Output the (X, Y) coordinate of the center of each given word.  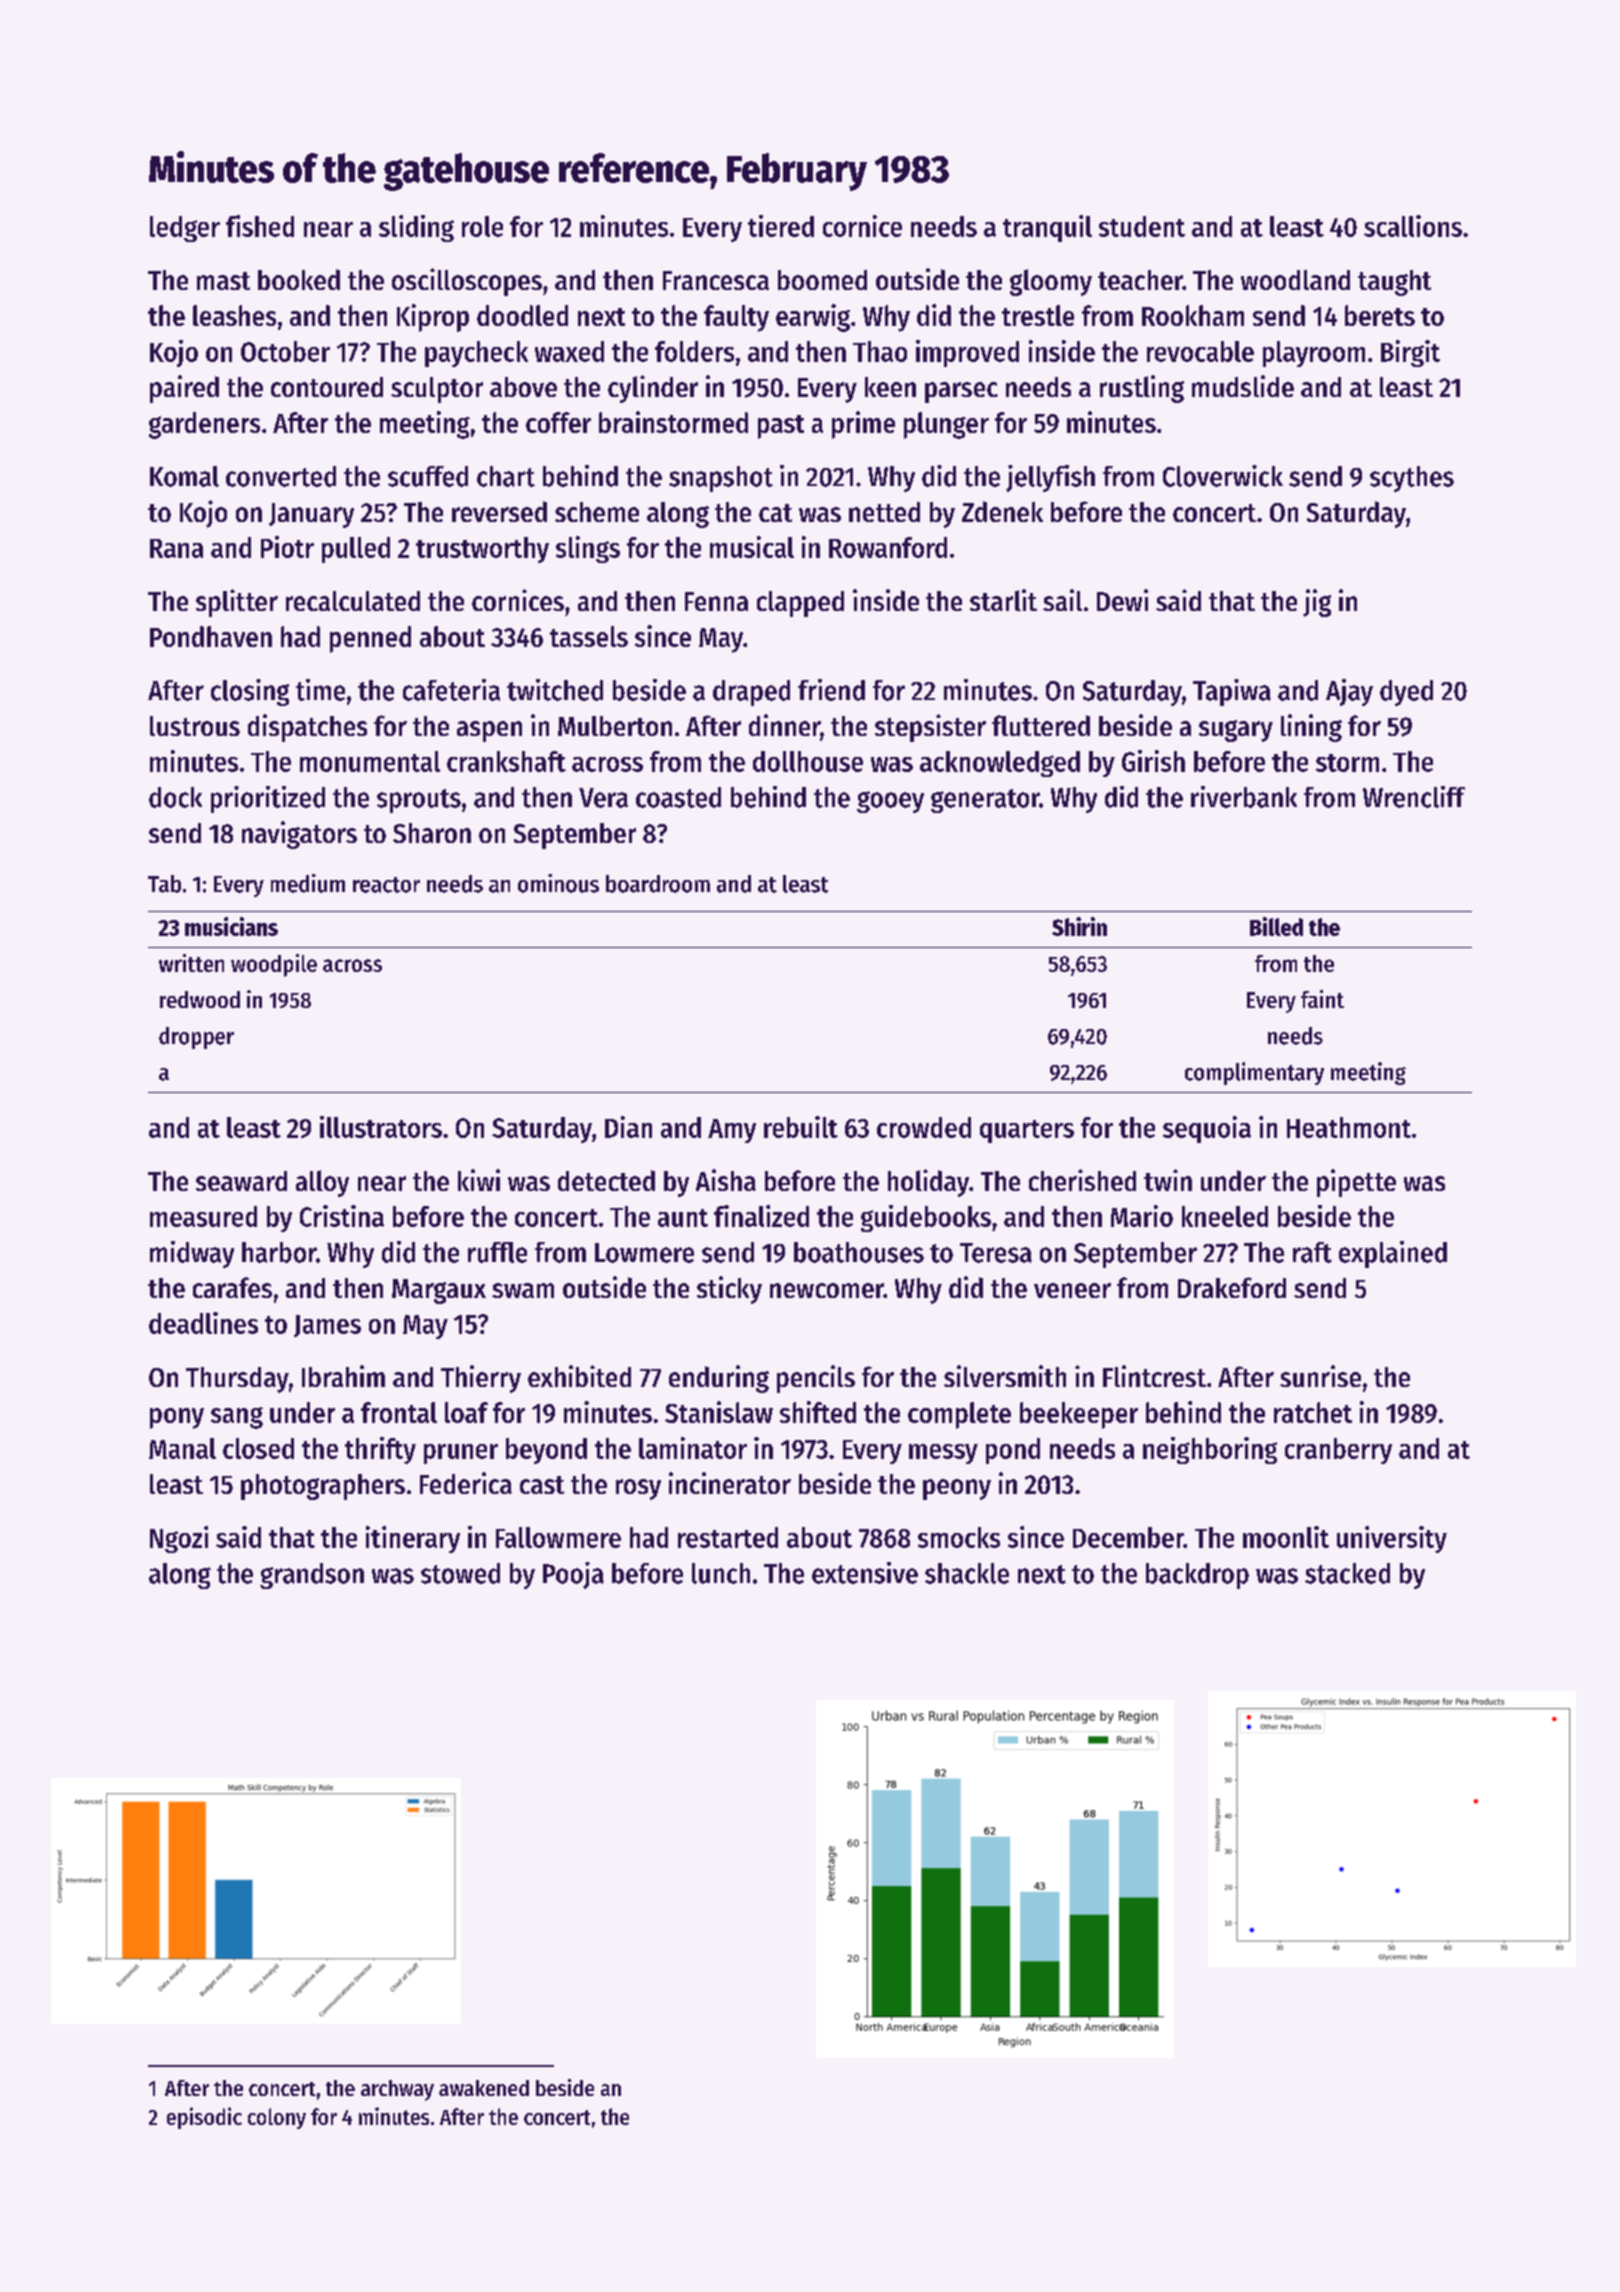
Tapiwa (1232, 692)
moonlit (1286, 1537)
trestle (1038, 315)
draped (751, 693)
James (327, 1326)
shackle (967, 1573)
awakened (484, 2088)
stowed (460, 1573)
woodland (1295, 280)
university (1392, 1539)
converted (281, 476)
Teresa (996, 1253)
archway (397, 2090)
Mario (1142, 1216)
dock (175, 797)
